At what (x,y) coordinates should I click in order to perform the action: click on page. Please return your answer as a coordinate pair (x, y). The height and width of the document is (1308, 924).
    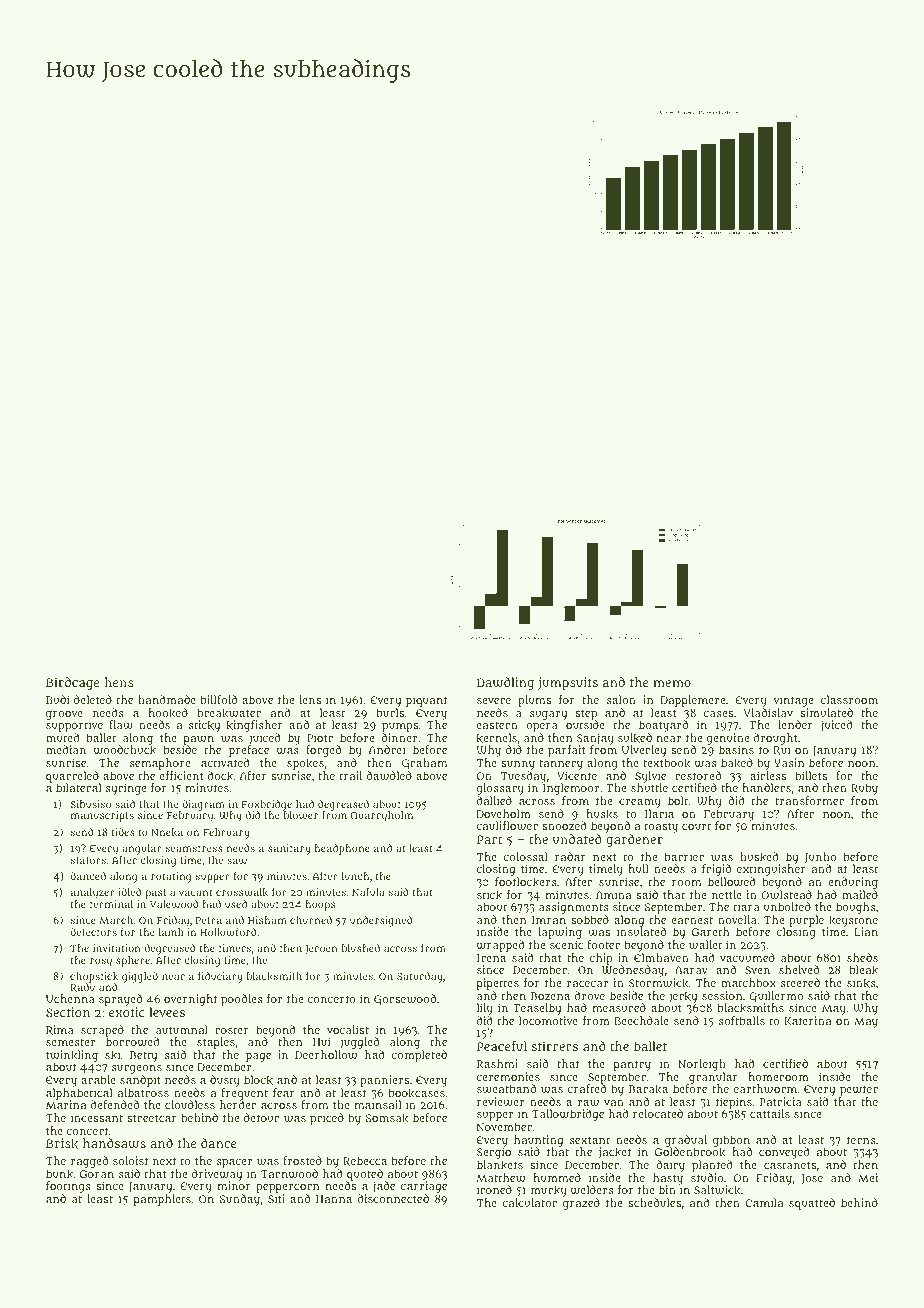
    Looking at the image, I should click on (258, 1057).
